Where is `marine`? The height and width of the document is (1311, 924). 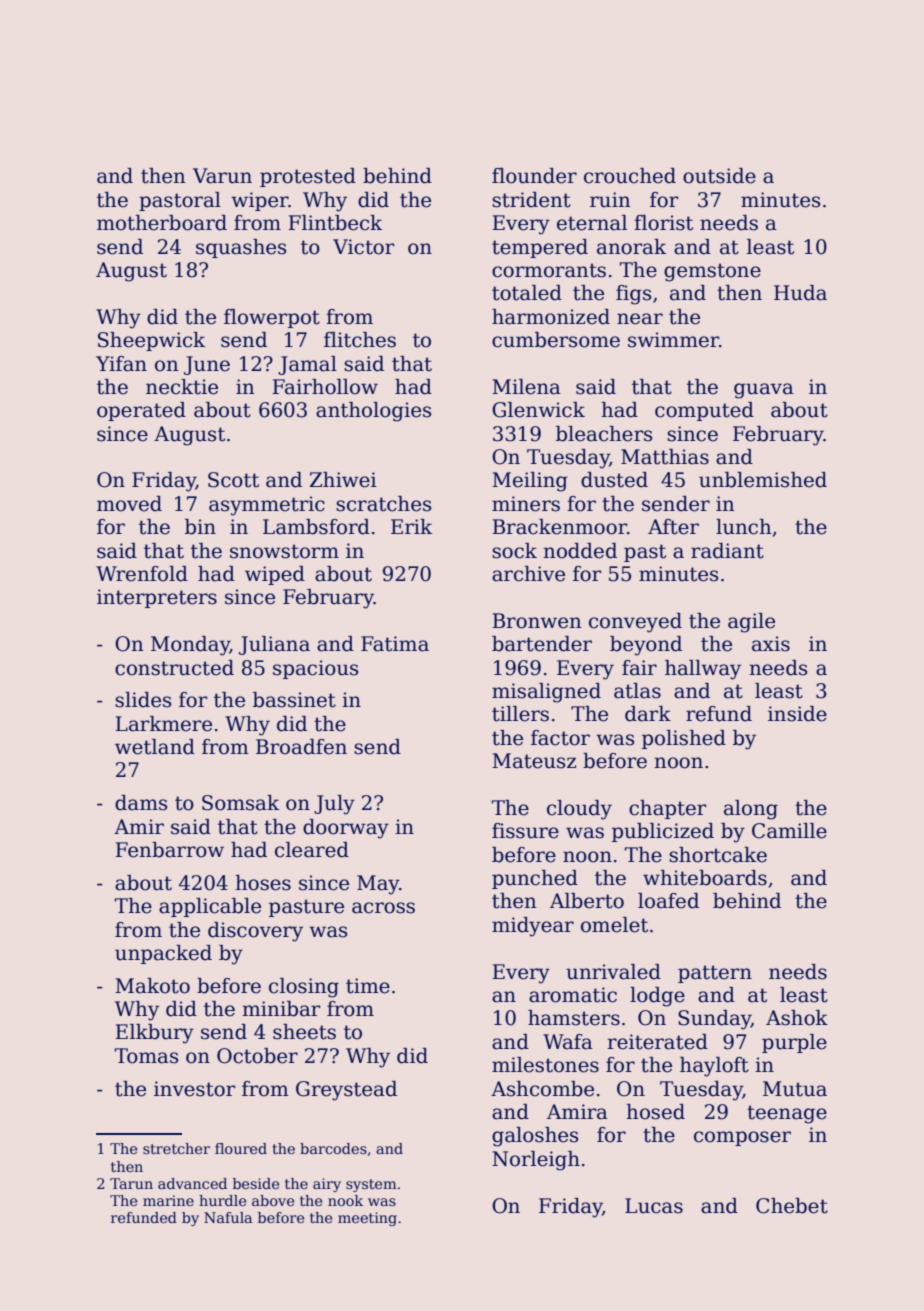
marine is located at coordinates (168, 1200).
